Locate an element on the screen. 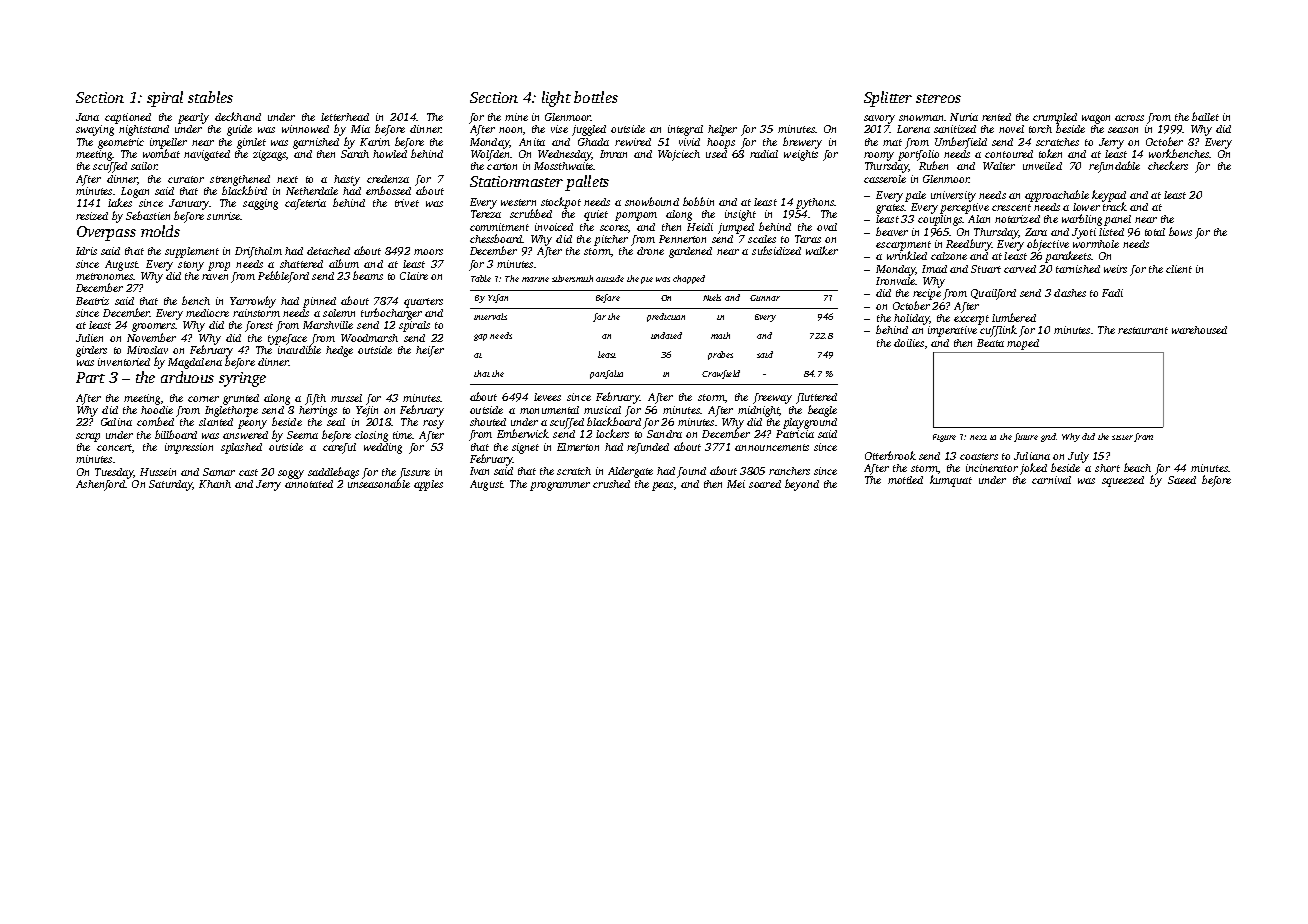  molds is located at coordinates (160, 231).
